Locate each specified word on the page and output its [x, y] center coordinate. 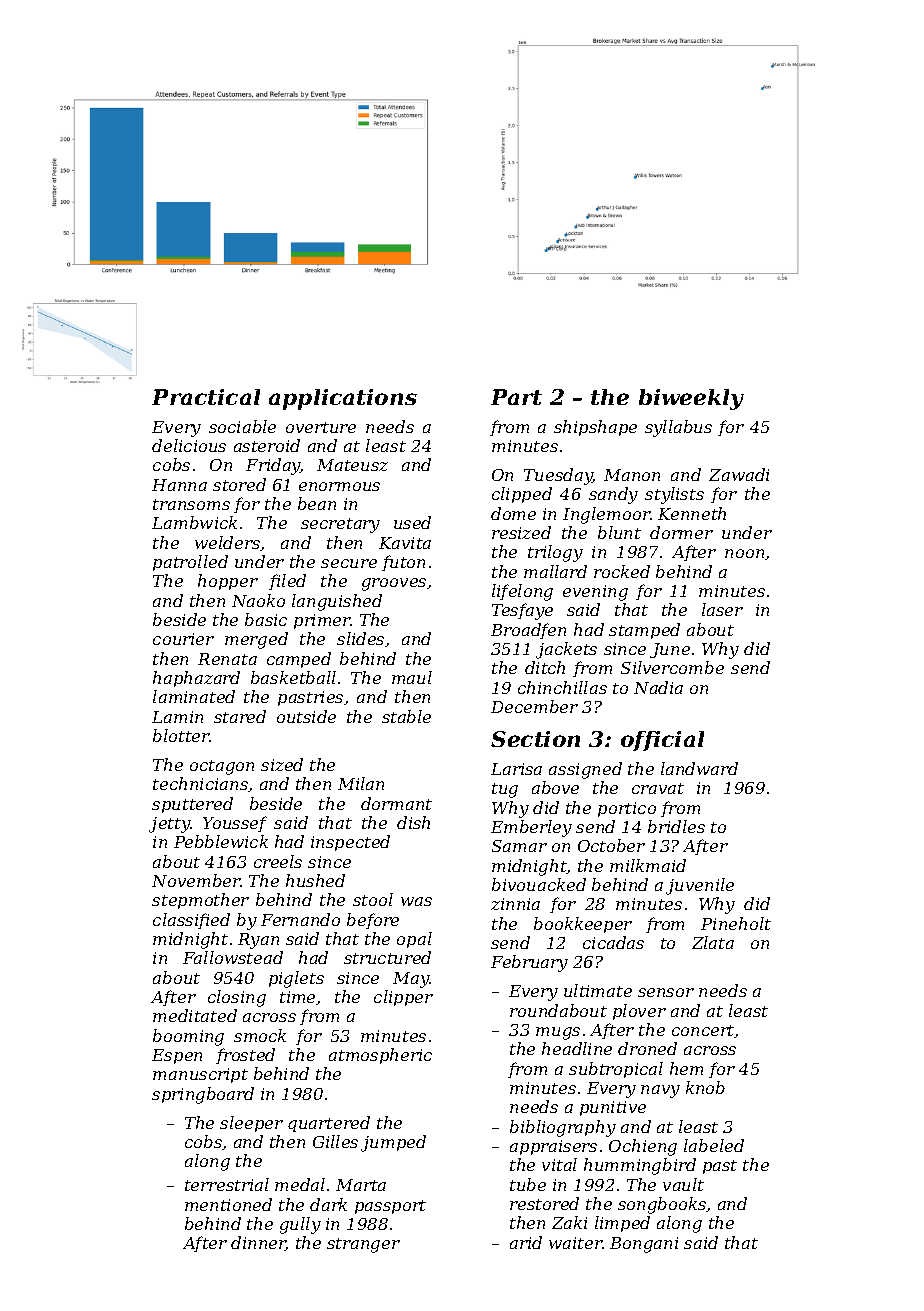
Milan [361, 783]
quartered [329, 1124]
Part [516, 397]
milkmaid [648, 865]
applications [343, 399]
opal [414, 940]
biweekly [691, 399]
